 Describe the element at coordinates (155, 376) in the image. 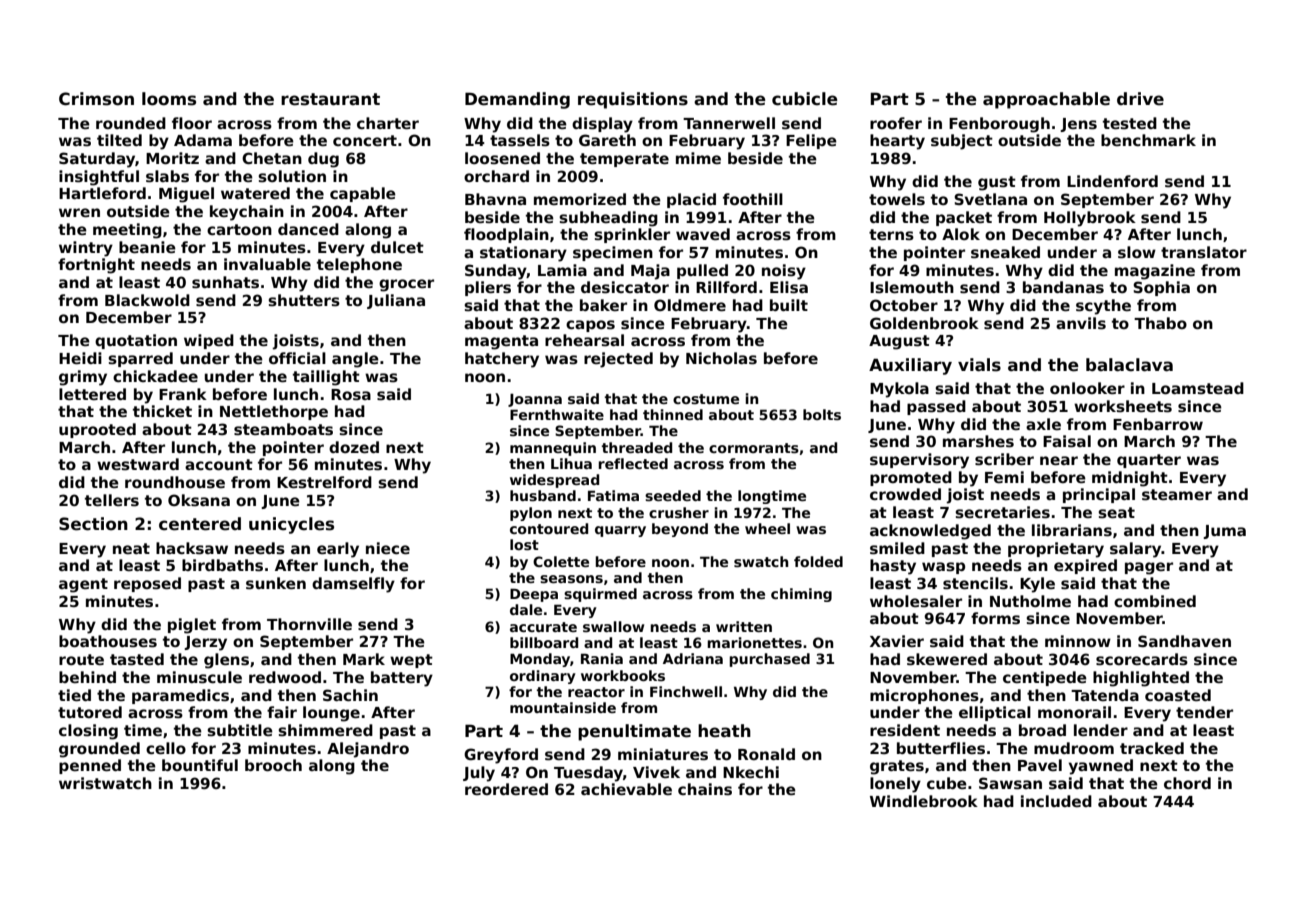

I see `chickadee` at that location.
